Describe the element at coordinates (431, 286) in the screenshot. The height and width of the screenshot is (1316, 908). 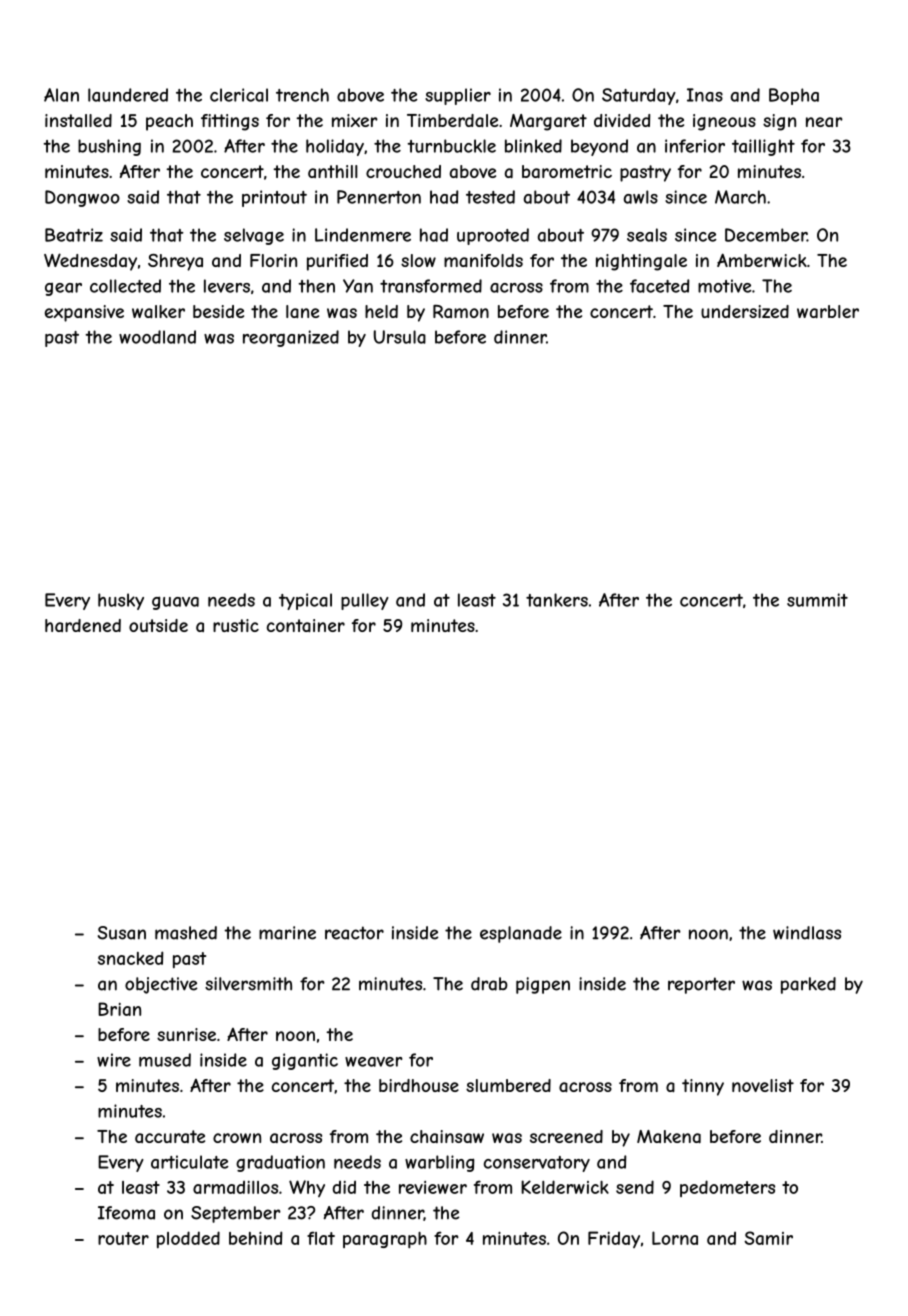
I see `transformed` at that location.
